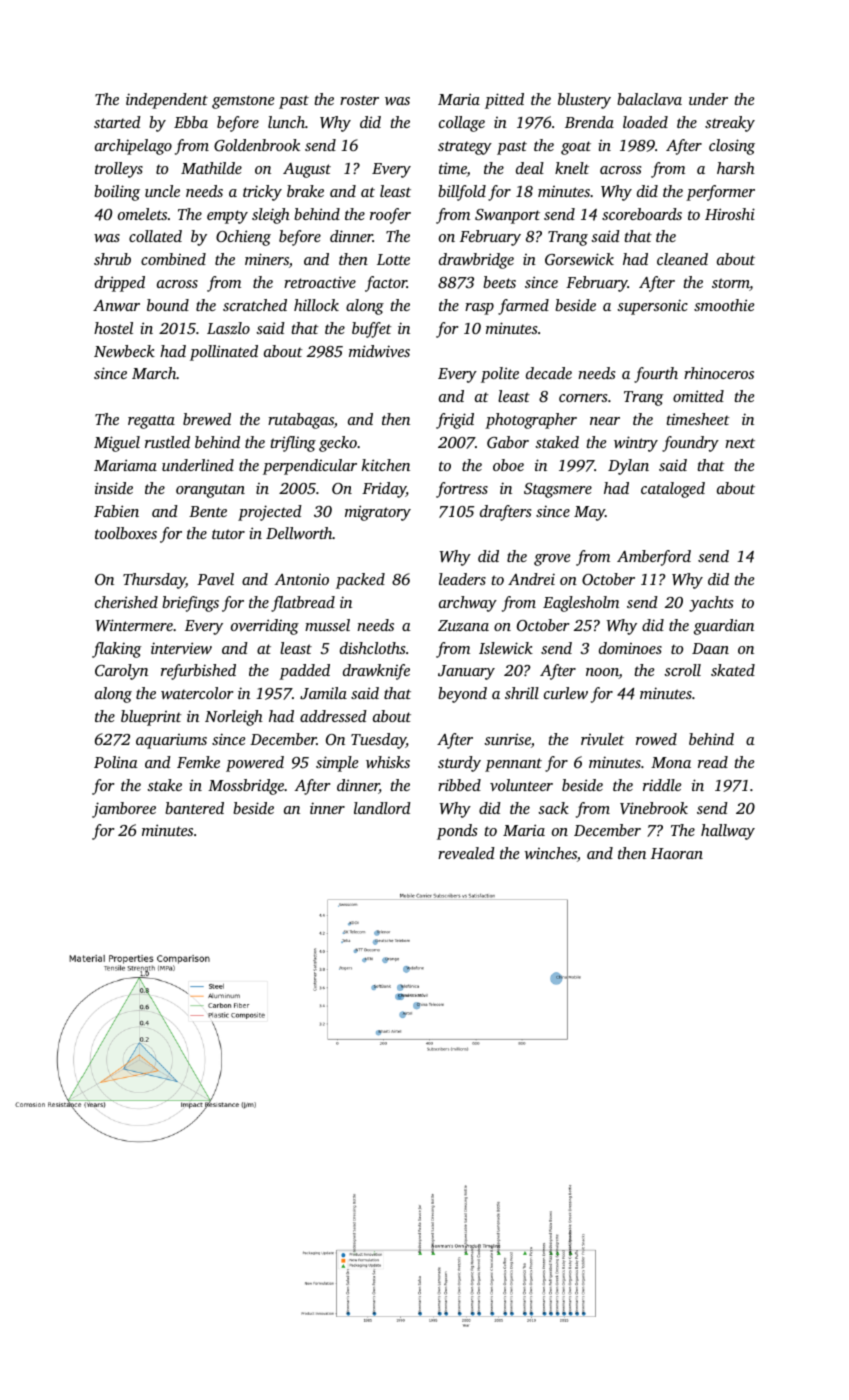  I want to click on scratched, so click(255, 305).
